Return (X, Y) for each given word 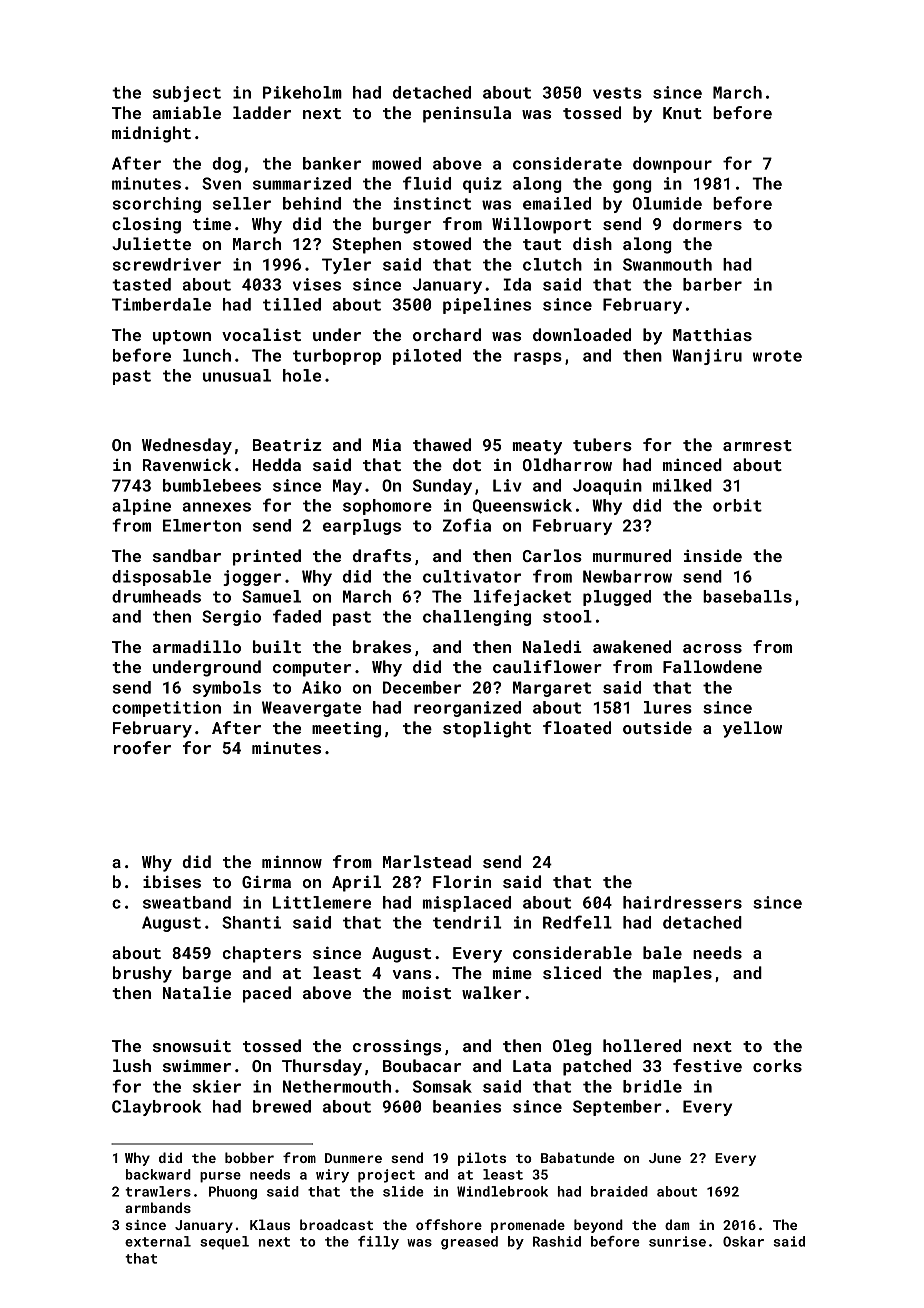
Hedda (277, 464)
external (158, 1241)
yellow (752, 729)
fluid (427, 183)
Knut (682, 113)
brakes (382, 646)
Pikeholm (302, 92)
